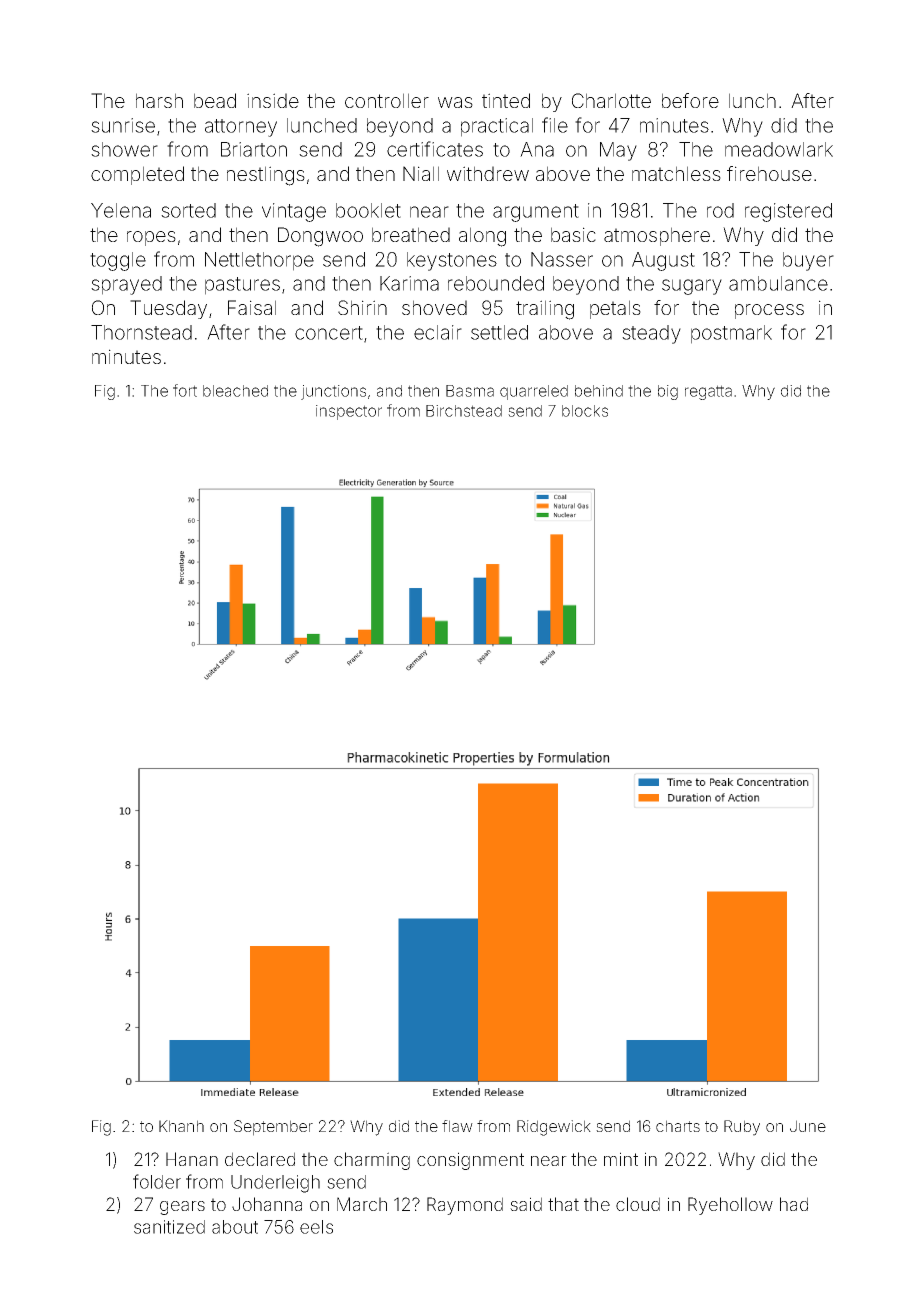 The width and height of the screenshot is (924, 1308). I want to click on before, so click(690, 100).
